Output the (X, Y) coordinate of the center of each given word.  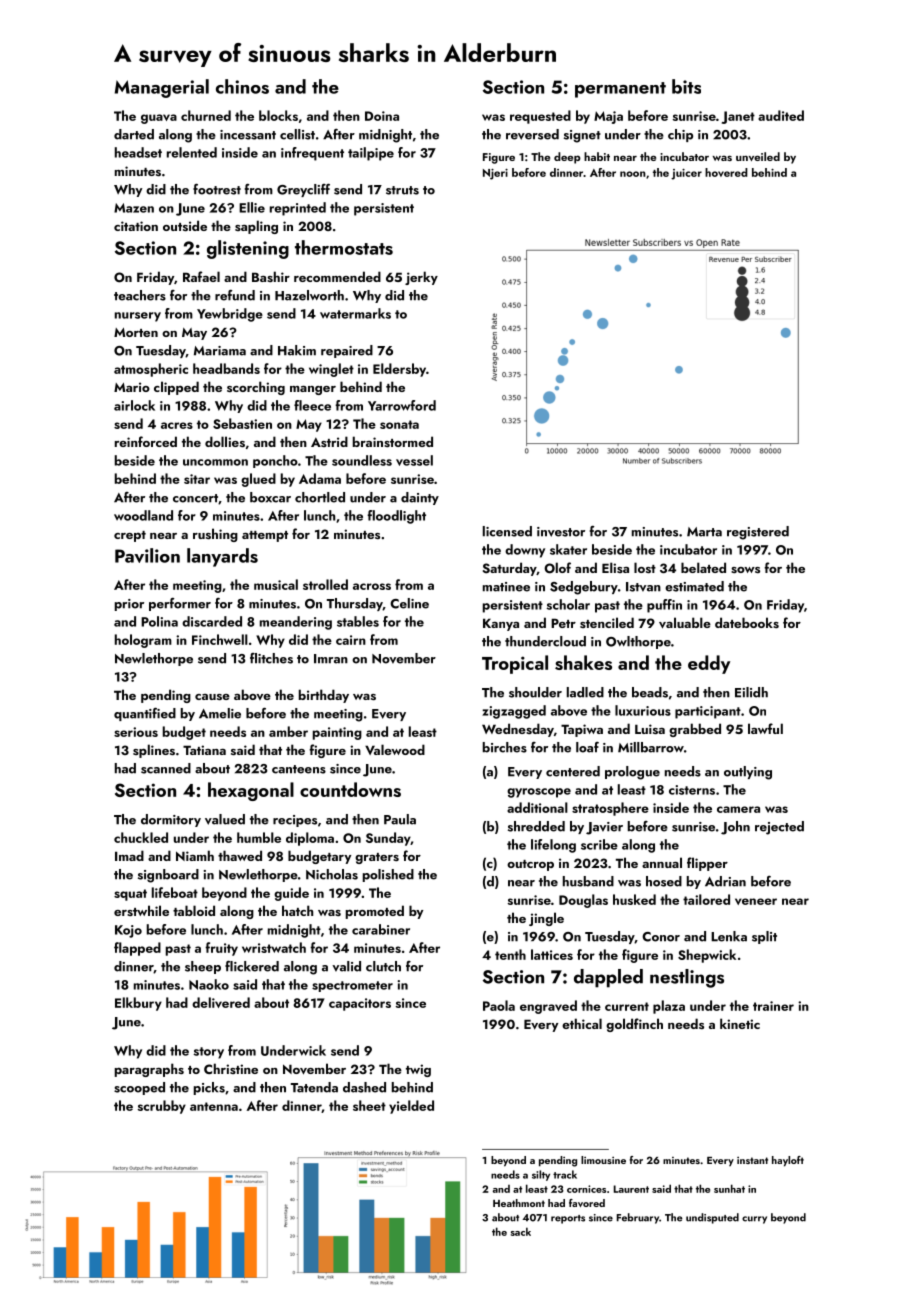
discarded (212, 621)
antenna (214, 1106)
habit (597, 156)
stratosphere (610, 809)
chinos (242, 86)
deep (567, 158)
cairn (351, 640)
